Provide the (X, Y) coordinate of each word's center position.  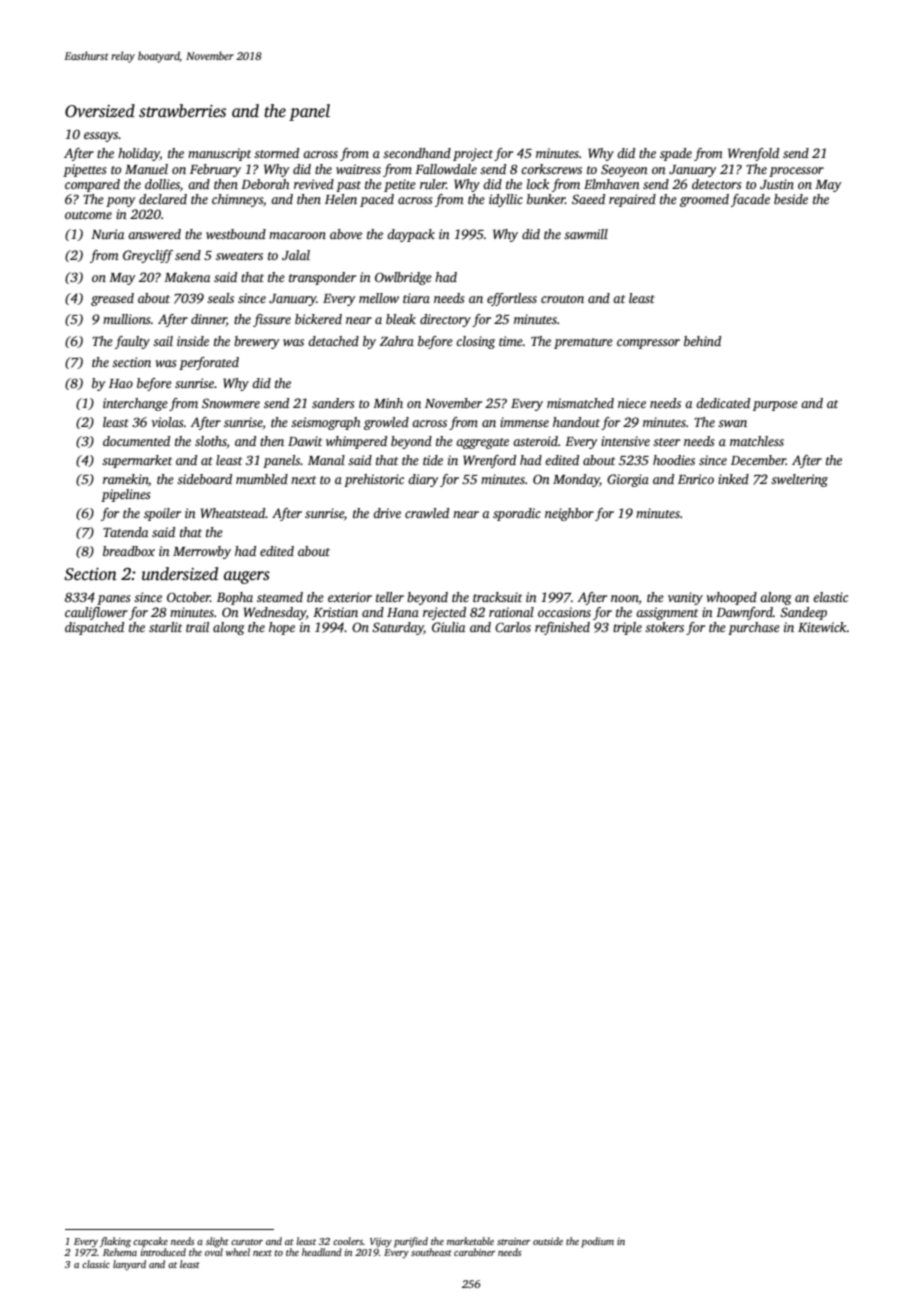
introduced (163, 1252)
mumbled (262, 479)
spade (676, 154)
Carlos (513, 627)
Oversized (100, 111)
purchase (754, 628)
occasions (564, 612)
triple (627, 628)
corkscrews (551, 169)
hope (282, 628)
